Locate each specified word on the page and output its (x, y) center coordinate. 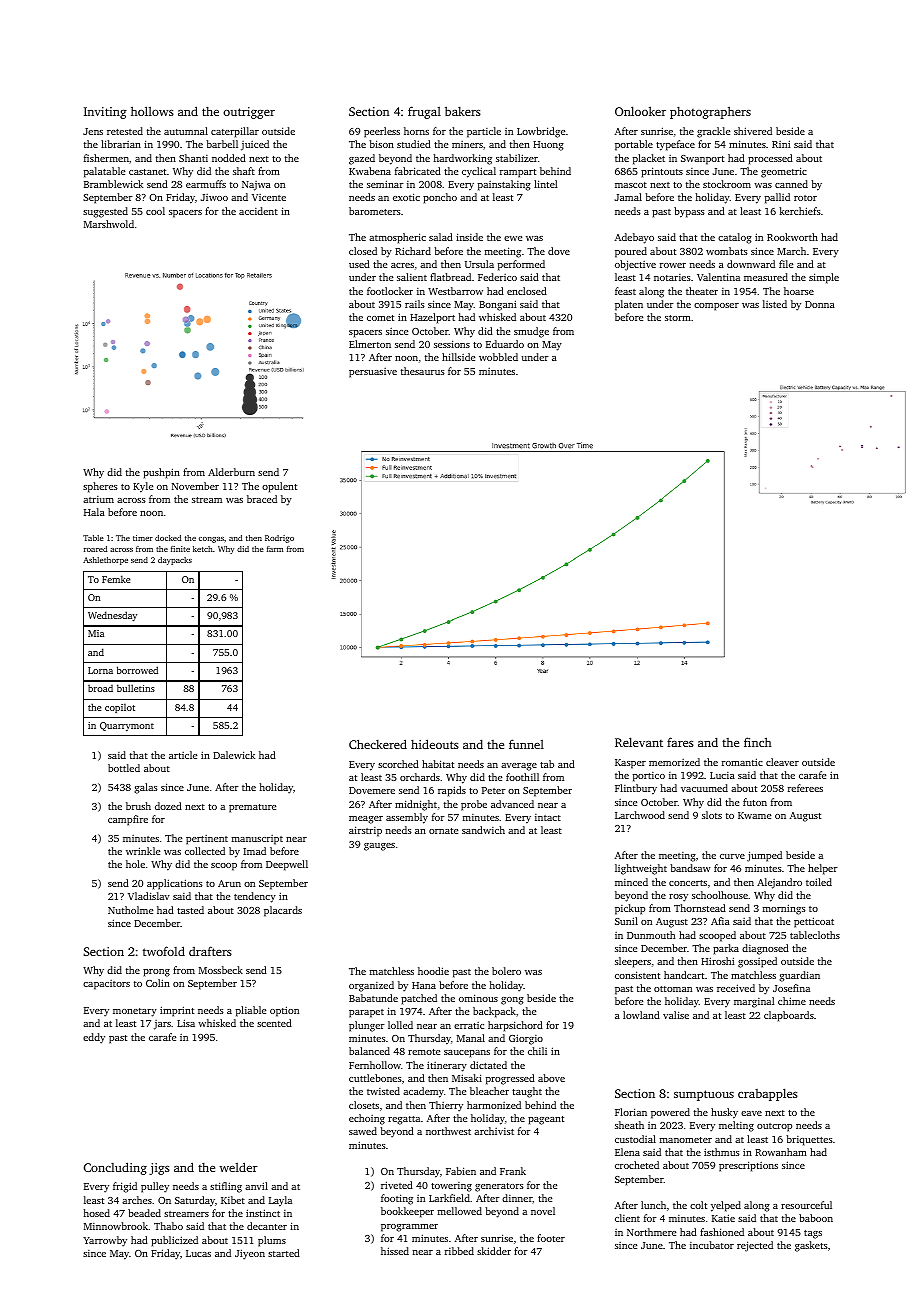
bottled (124, 768)
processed (770, 159)
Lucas (198, 1253)
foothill (522, 777)
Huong (548, 146)
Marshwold (109, 224)
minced (631, 882)
